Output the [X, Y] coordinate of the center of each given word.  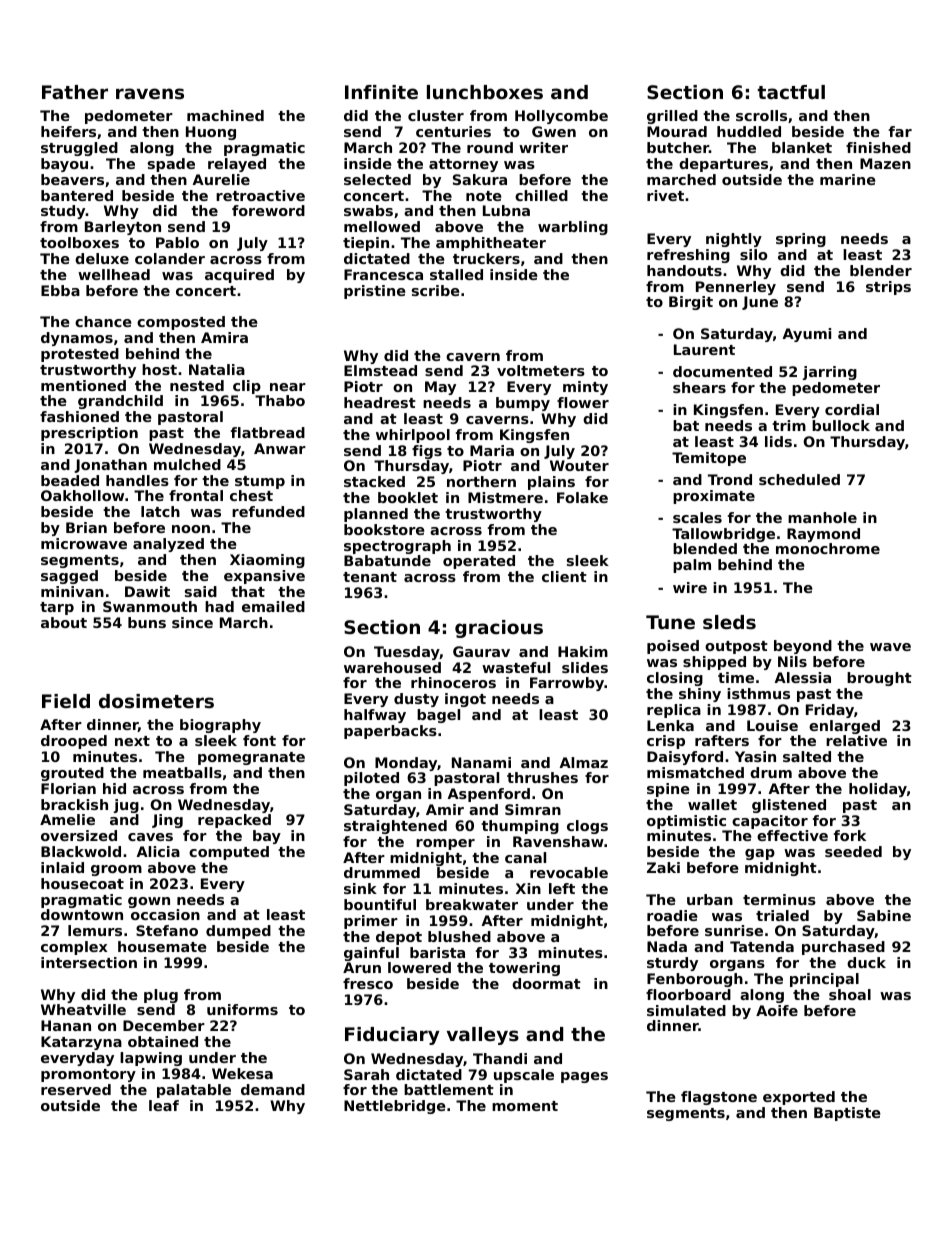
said [201, 591]
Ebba [60, 290]
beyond [803, 647]
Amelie [67, 819]
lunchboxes [485, 92]
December [164, 1025]
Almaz [583, 762]
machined [225, 115]
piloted [371, 779]
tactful [791, 92]
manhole [822, 517]
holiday [878, 790]
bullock [841, 425]
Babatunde [387, 560]
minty [585, 388]
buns [147, 622]
